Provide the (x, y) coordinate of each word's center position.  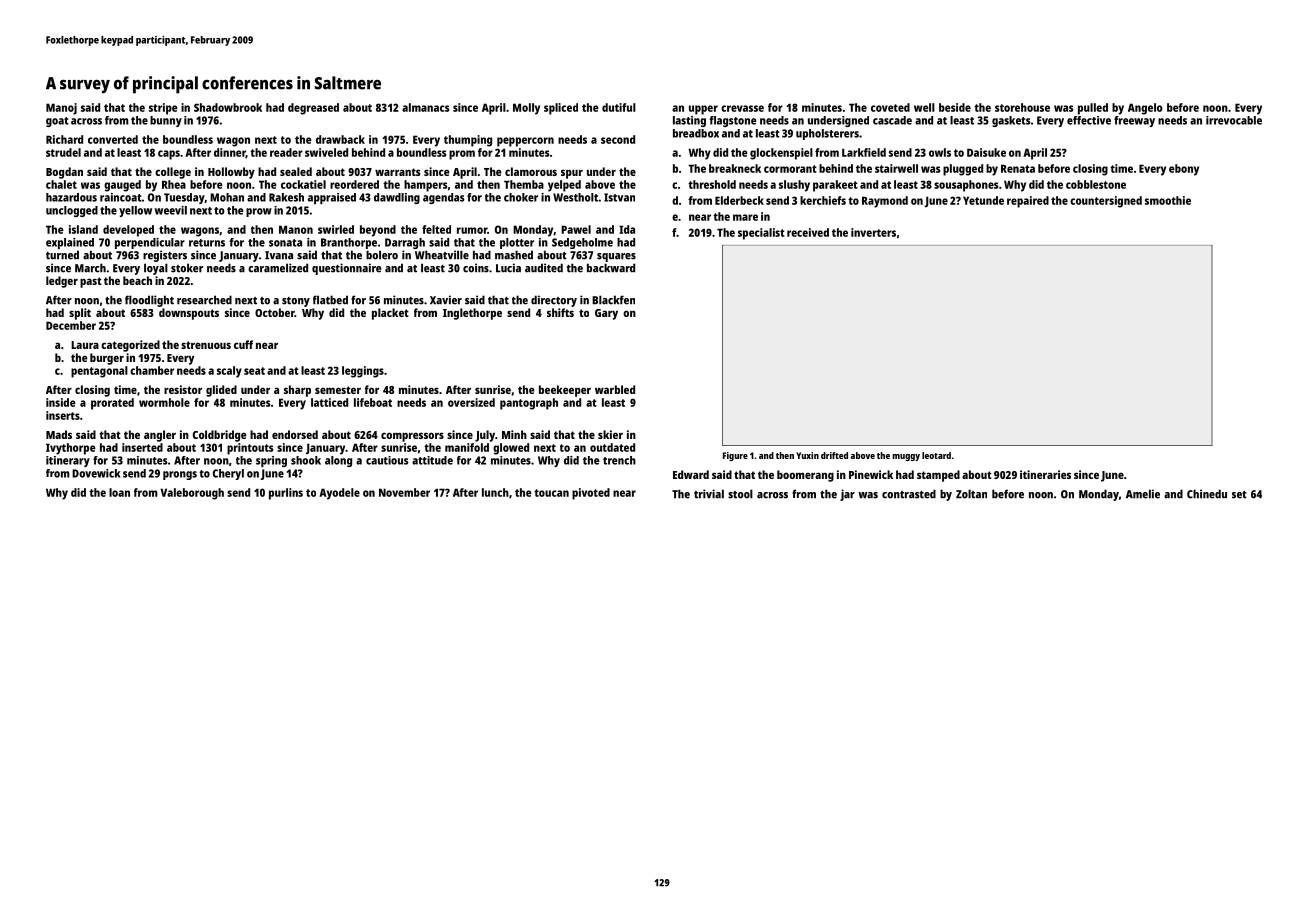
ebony (1184, 170)
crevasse (742, 108)
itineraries (1045, 474)
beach (137, 280)
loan (119, 492)
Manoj (61, 109)
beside (955, 107)
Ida (627, 229)
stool (740, 494)
